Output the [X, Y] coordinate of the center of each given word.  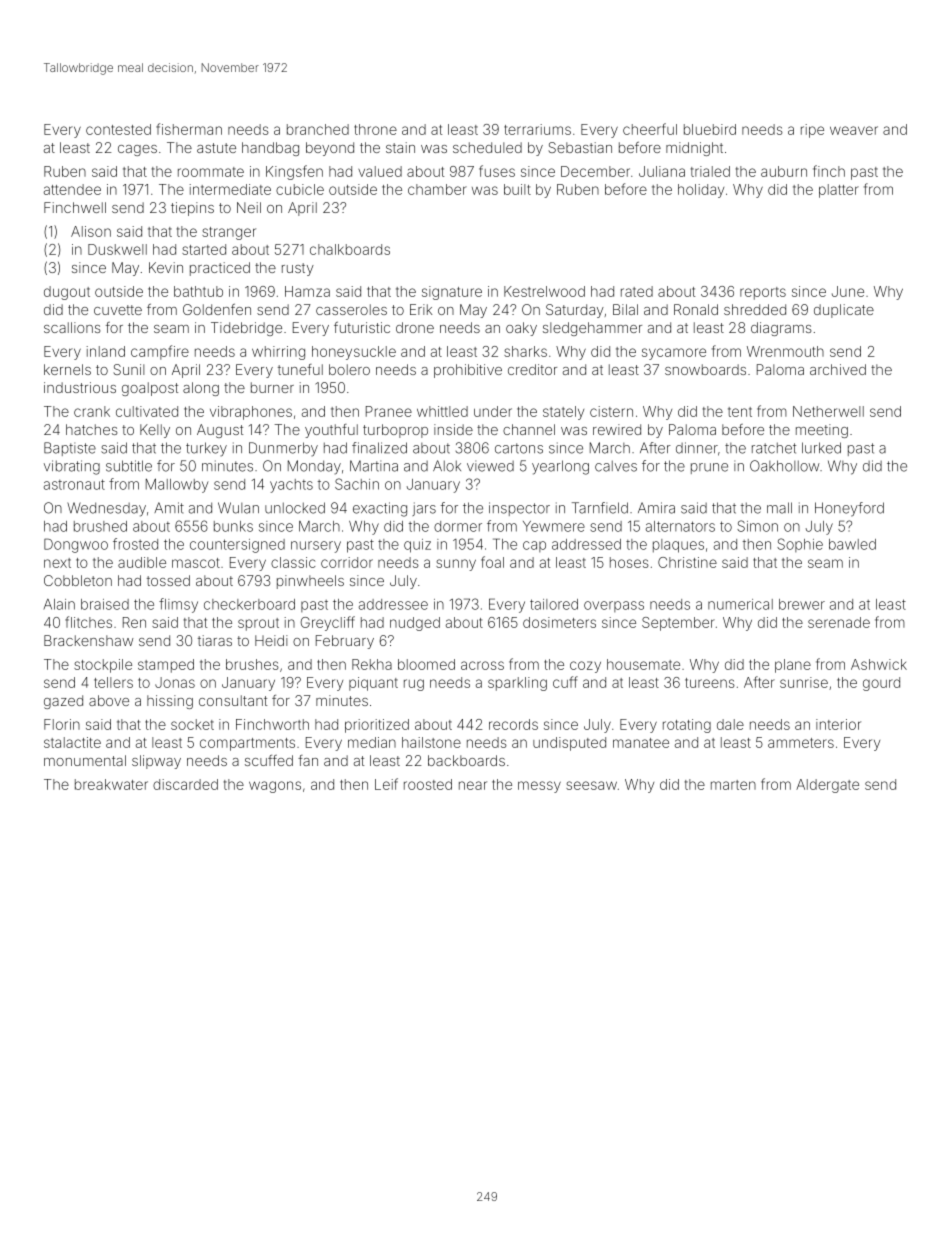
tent [740, 412]
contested [118, 129]
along [201, 389]
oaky [521, 329]
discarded [185, 784]
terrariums [537, 129]
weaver [854, 130]
